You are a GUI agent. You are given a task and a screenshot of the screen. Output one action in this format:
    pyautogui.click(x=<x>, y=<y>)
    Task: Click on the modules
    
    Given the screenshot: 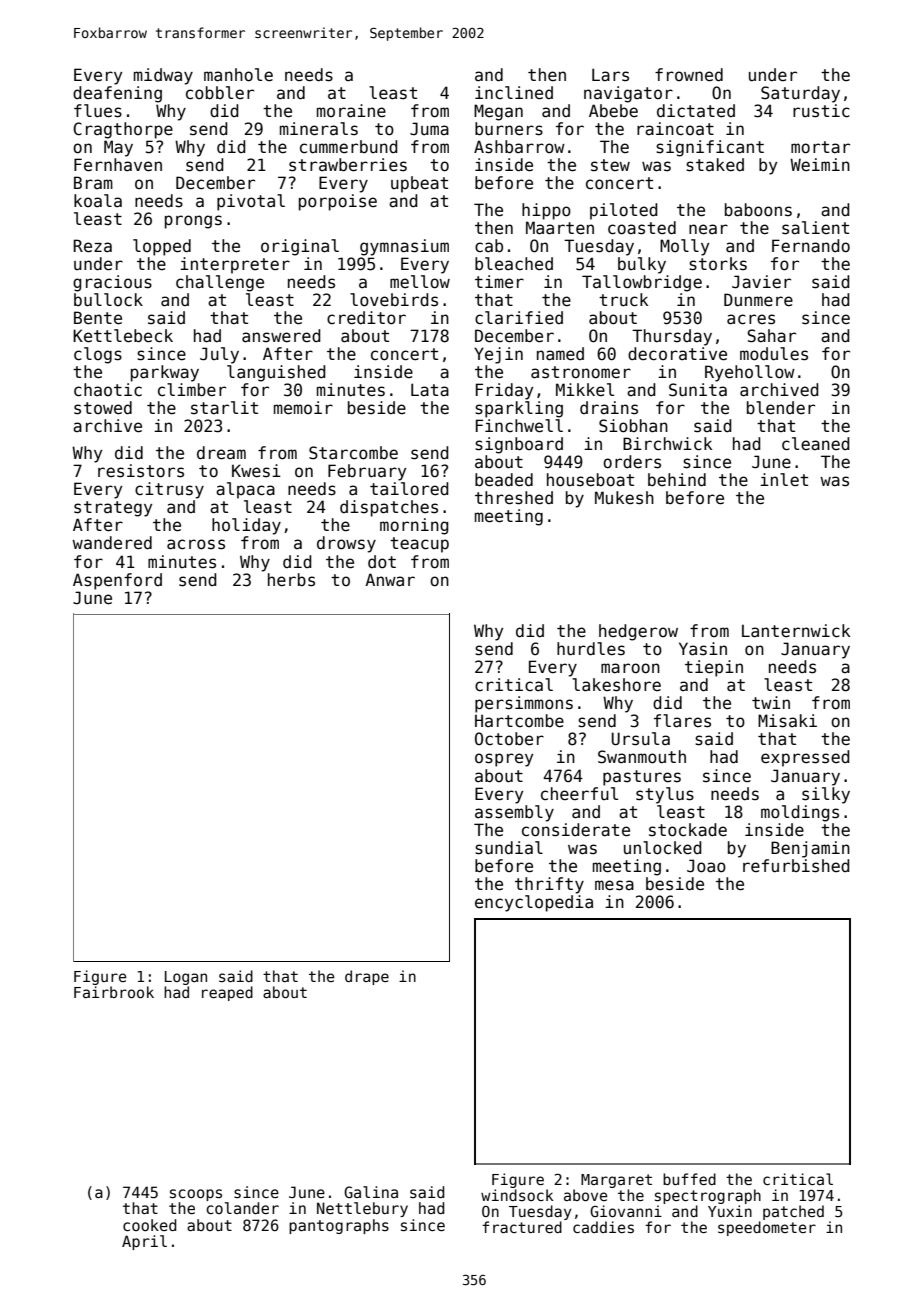 What is the action you would take?
    pyautogui.click(x=774, y=354)
